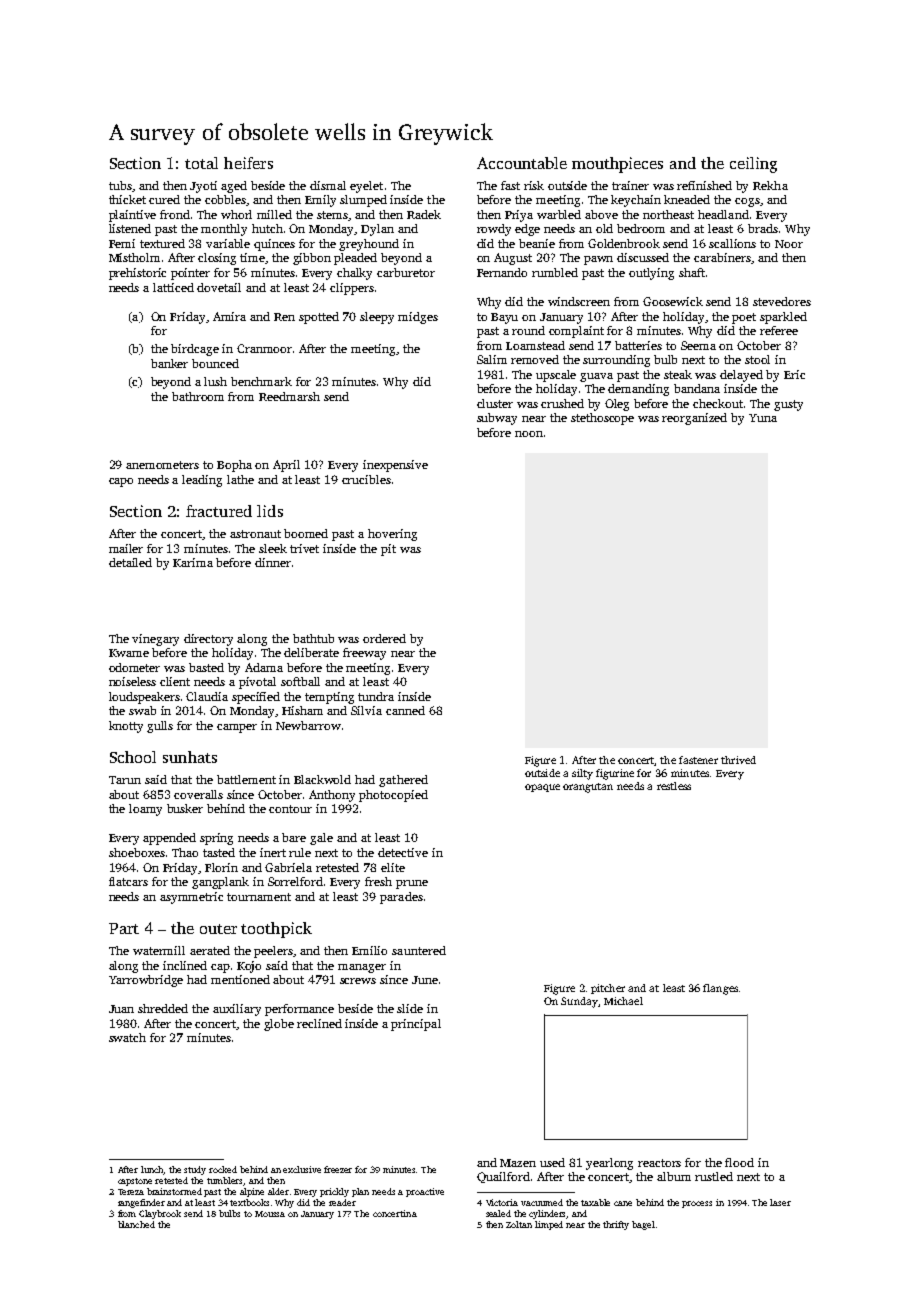 This page has width=924, height=1308. I want to click on Emilio, so click(369, 950).
